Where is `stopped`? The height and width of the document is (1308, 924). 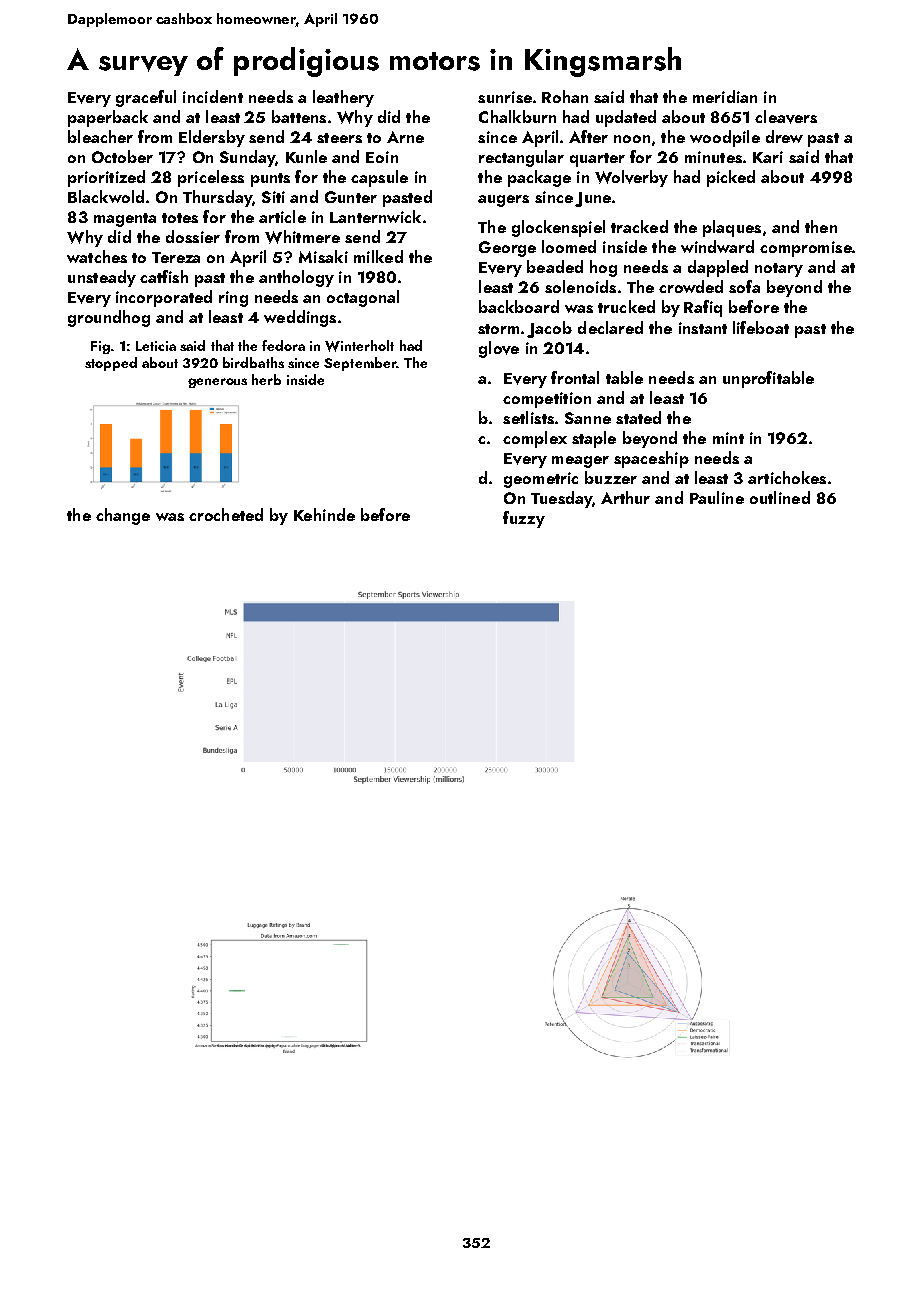 stopped is located at coordinates (111, 364).
